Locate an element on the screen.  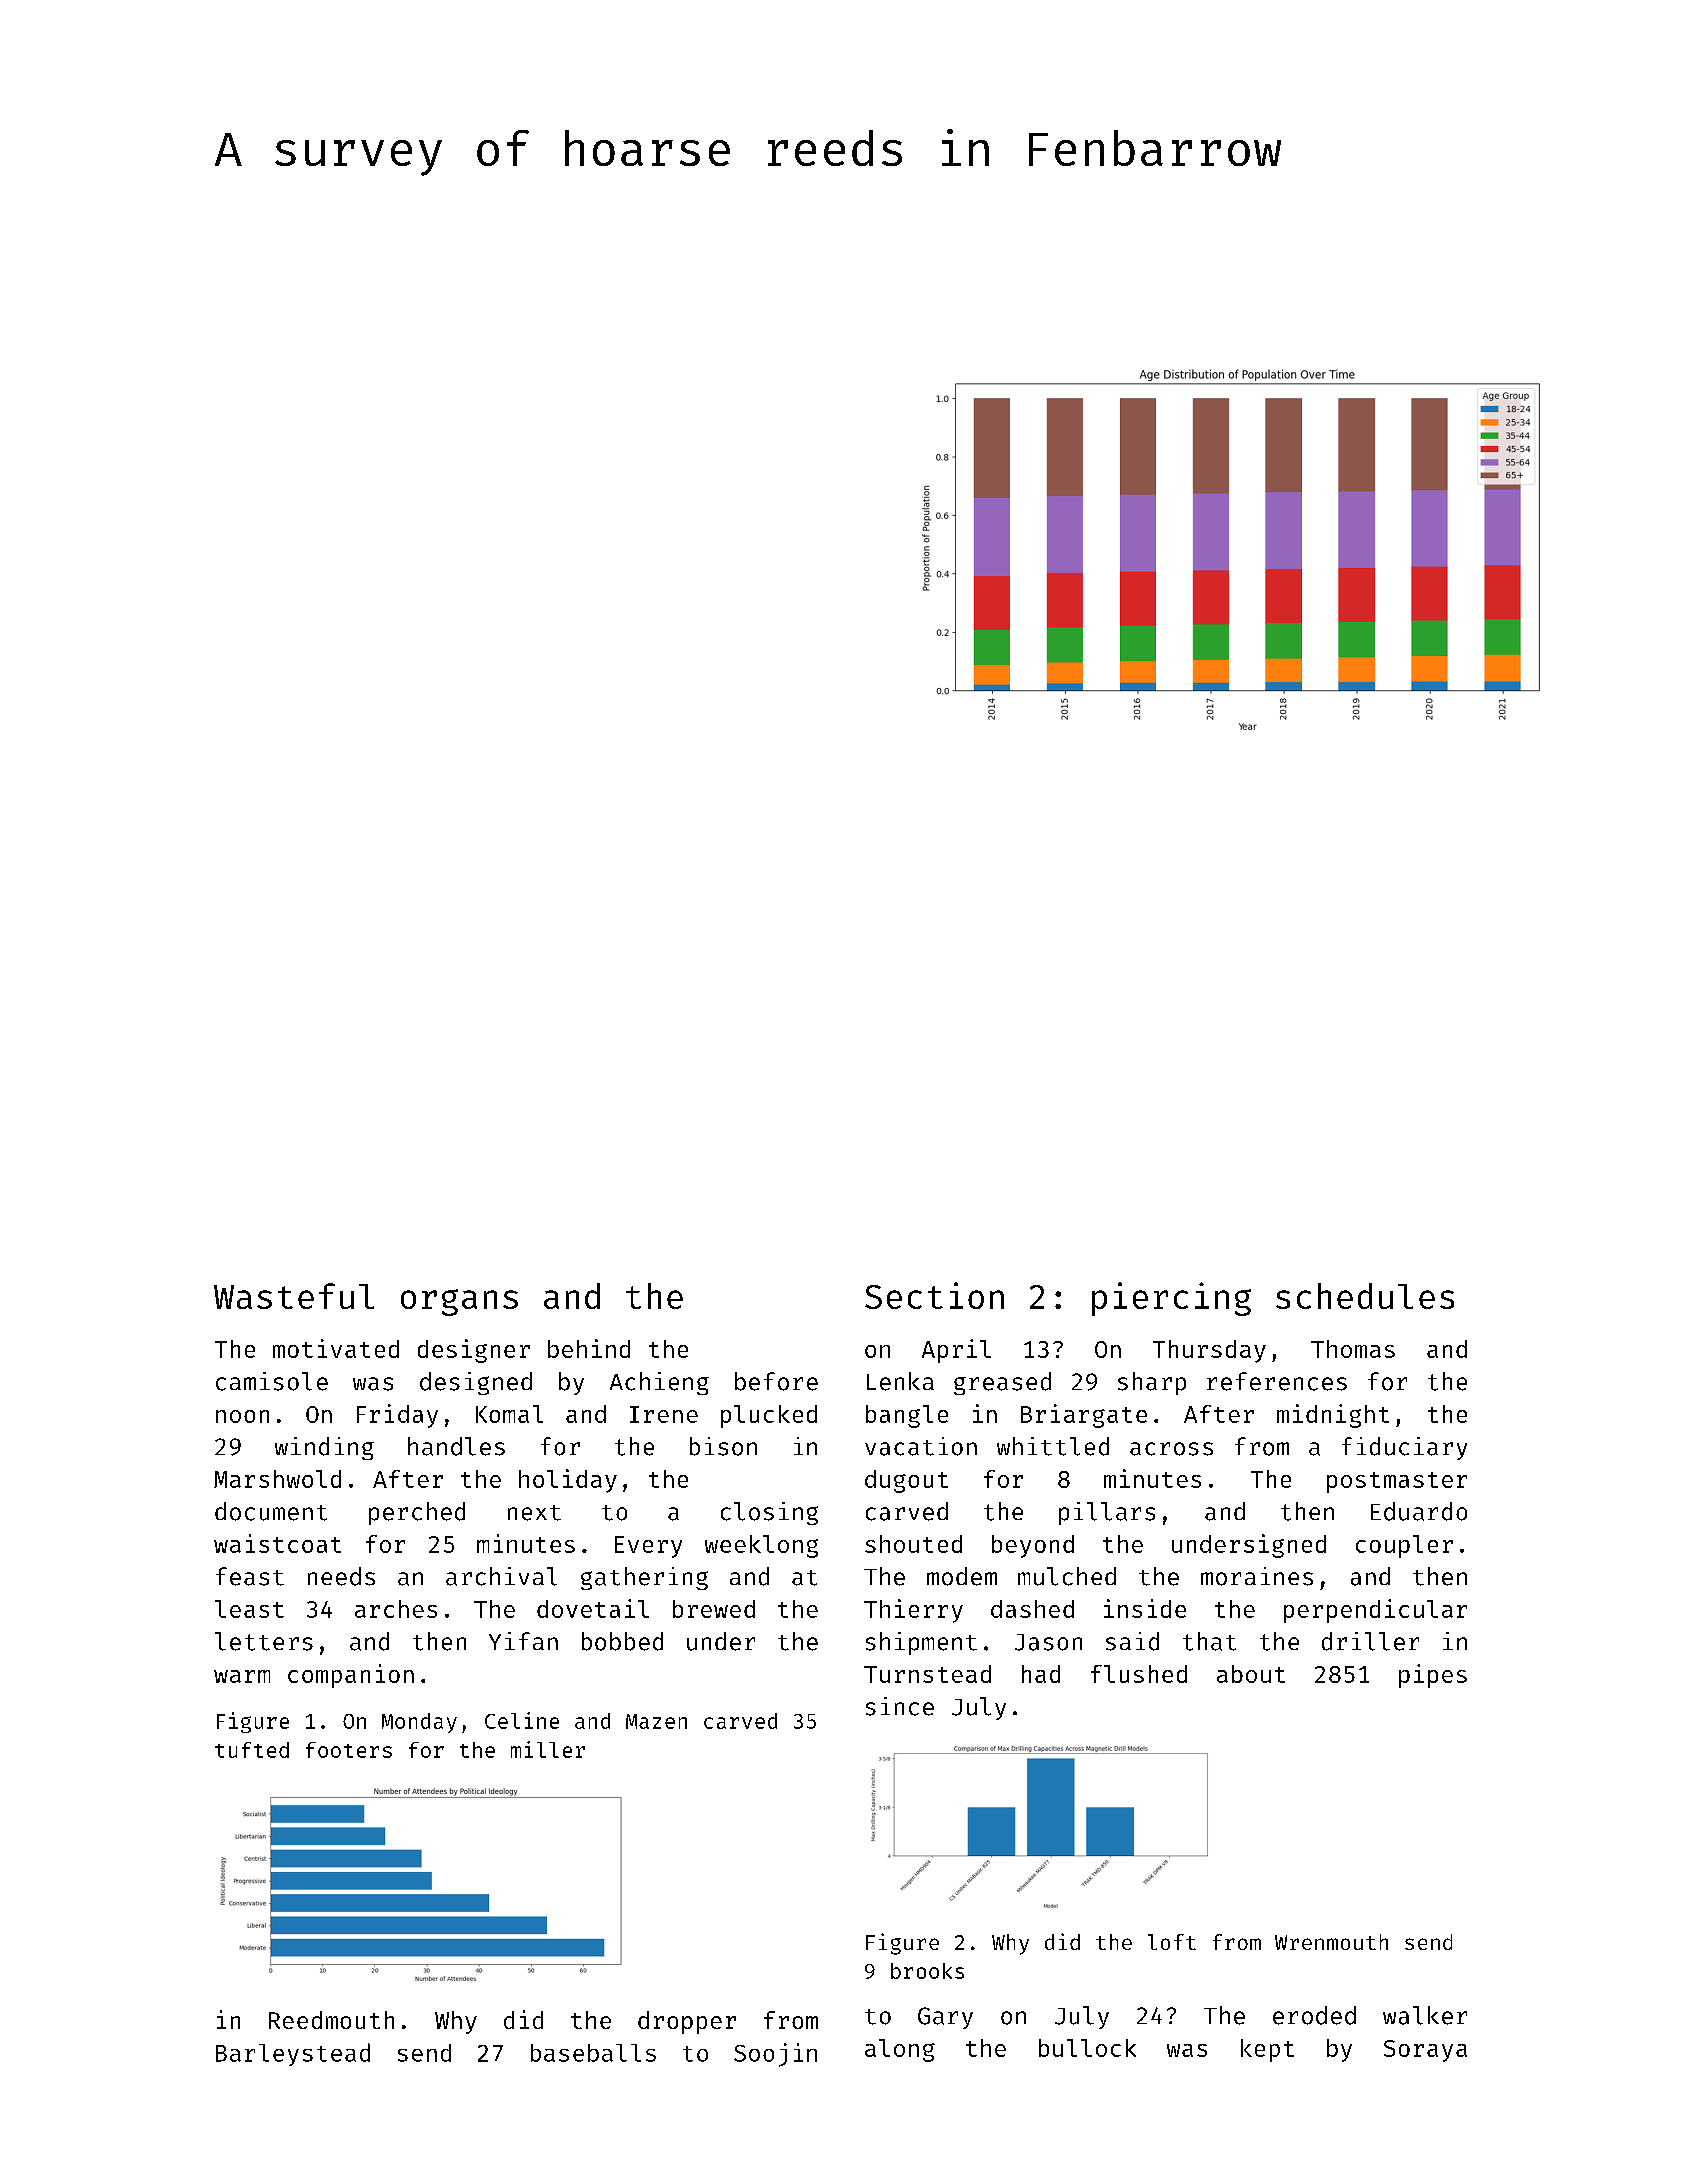
Turnstead is located at coordinates (927, 1674).
